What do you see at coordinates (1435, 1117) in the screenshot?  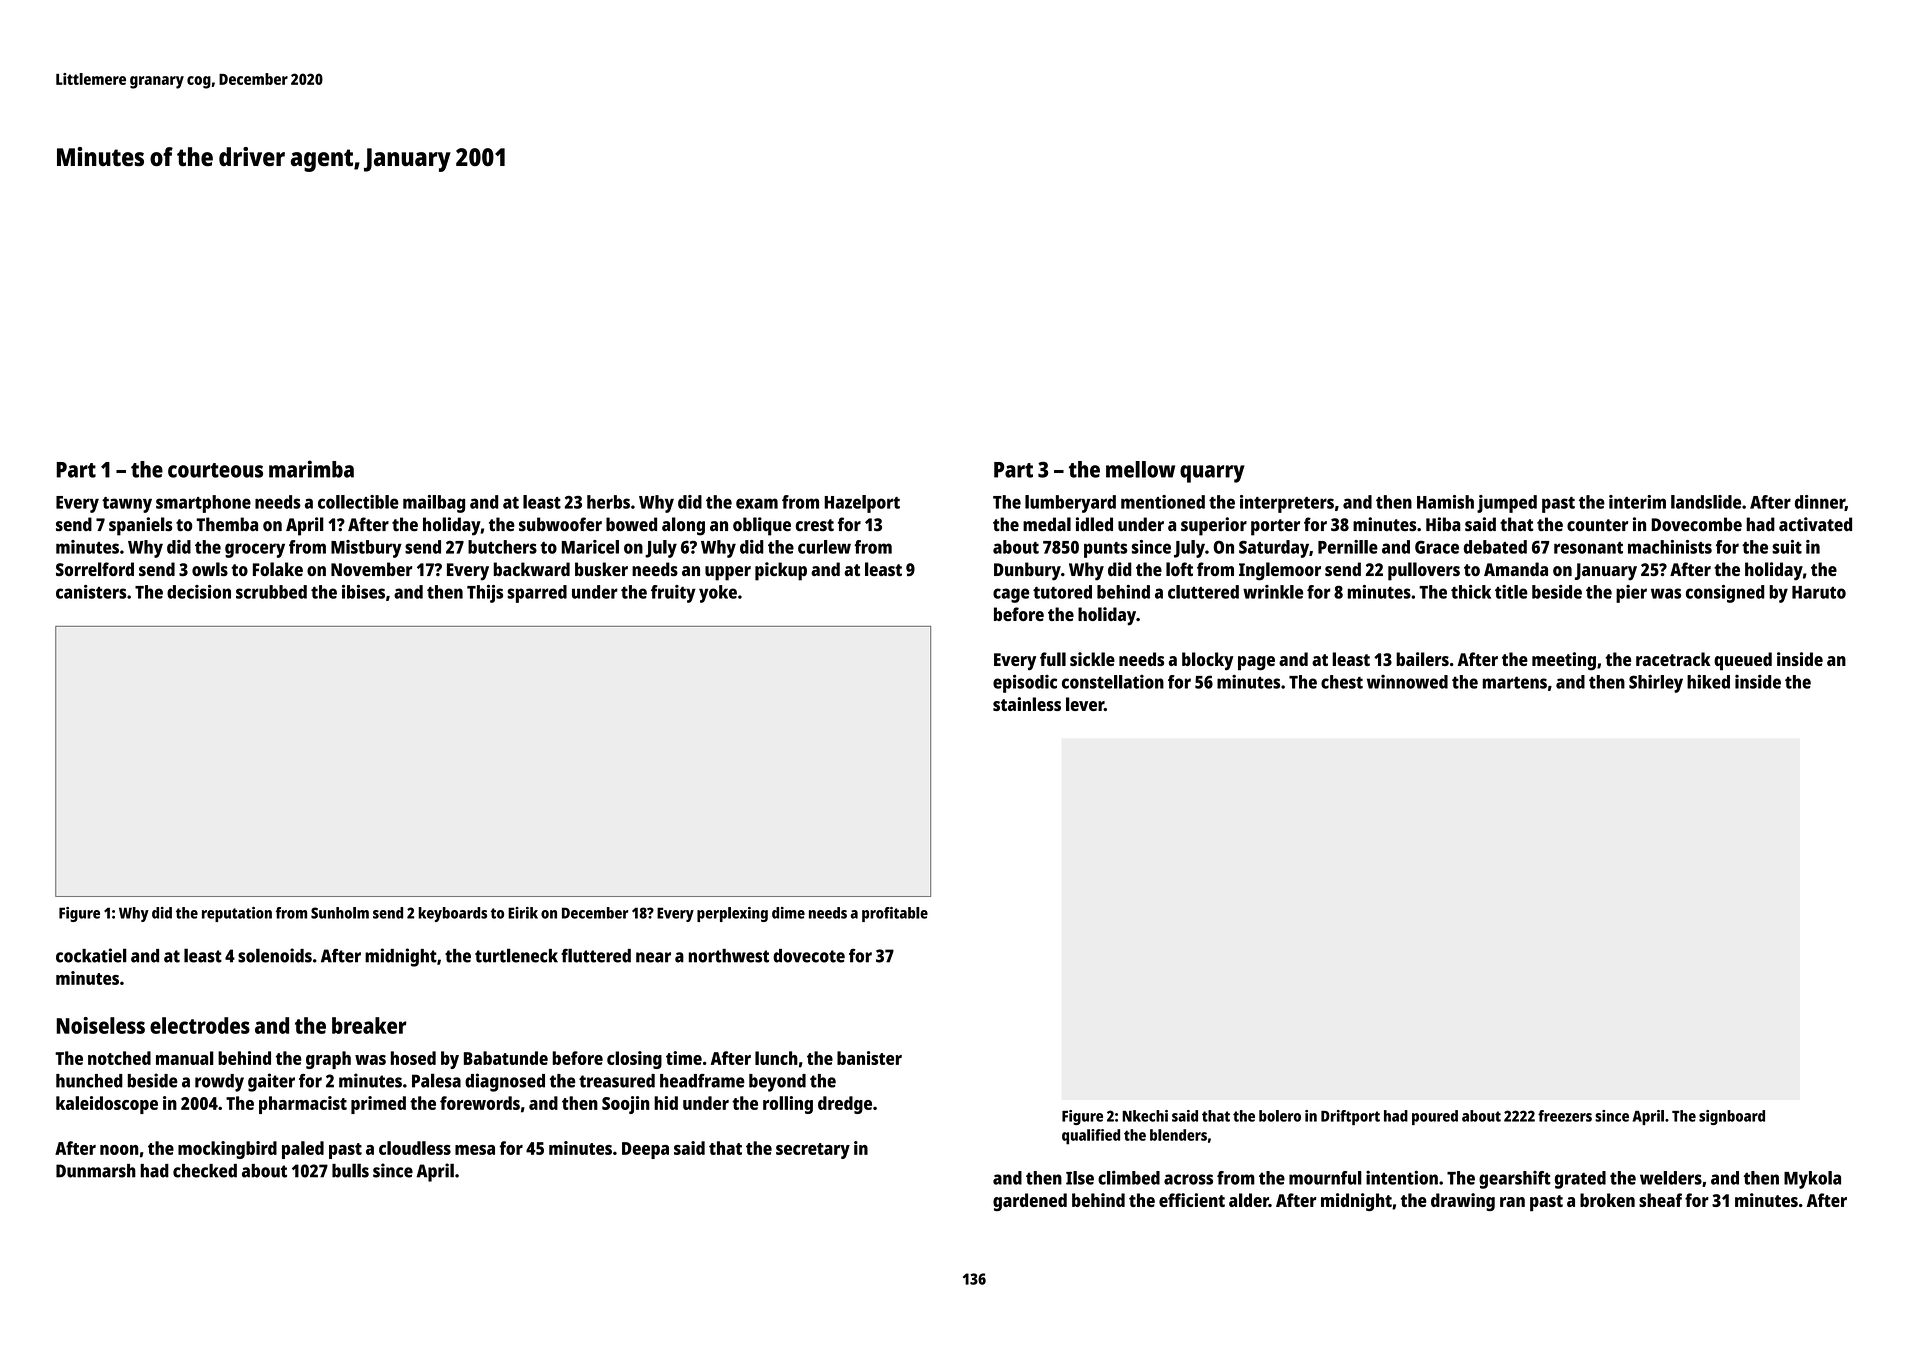 I see `poured` at bounding box center [1435, 1117].
